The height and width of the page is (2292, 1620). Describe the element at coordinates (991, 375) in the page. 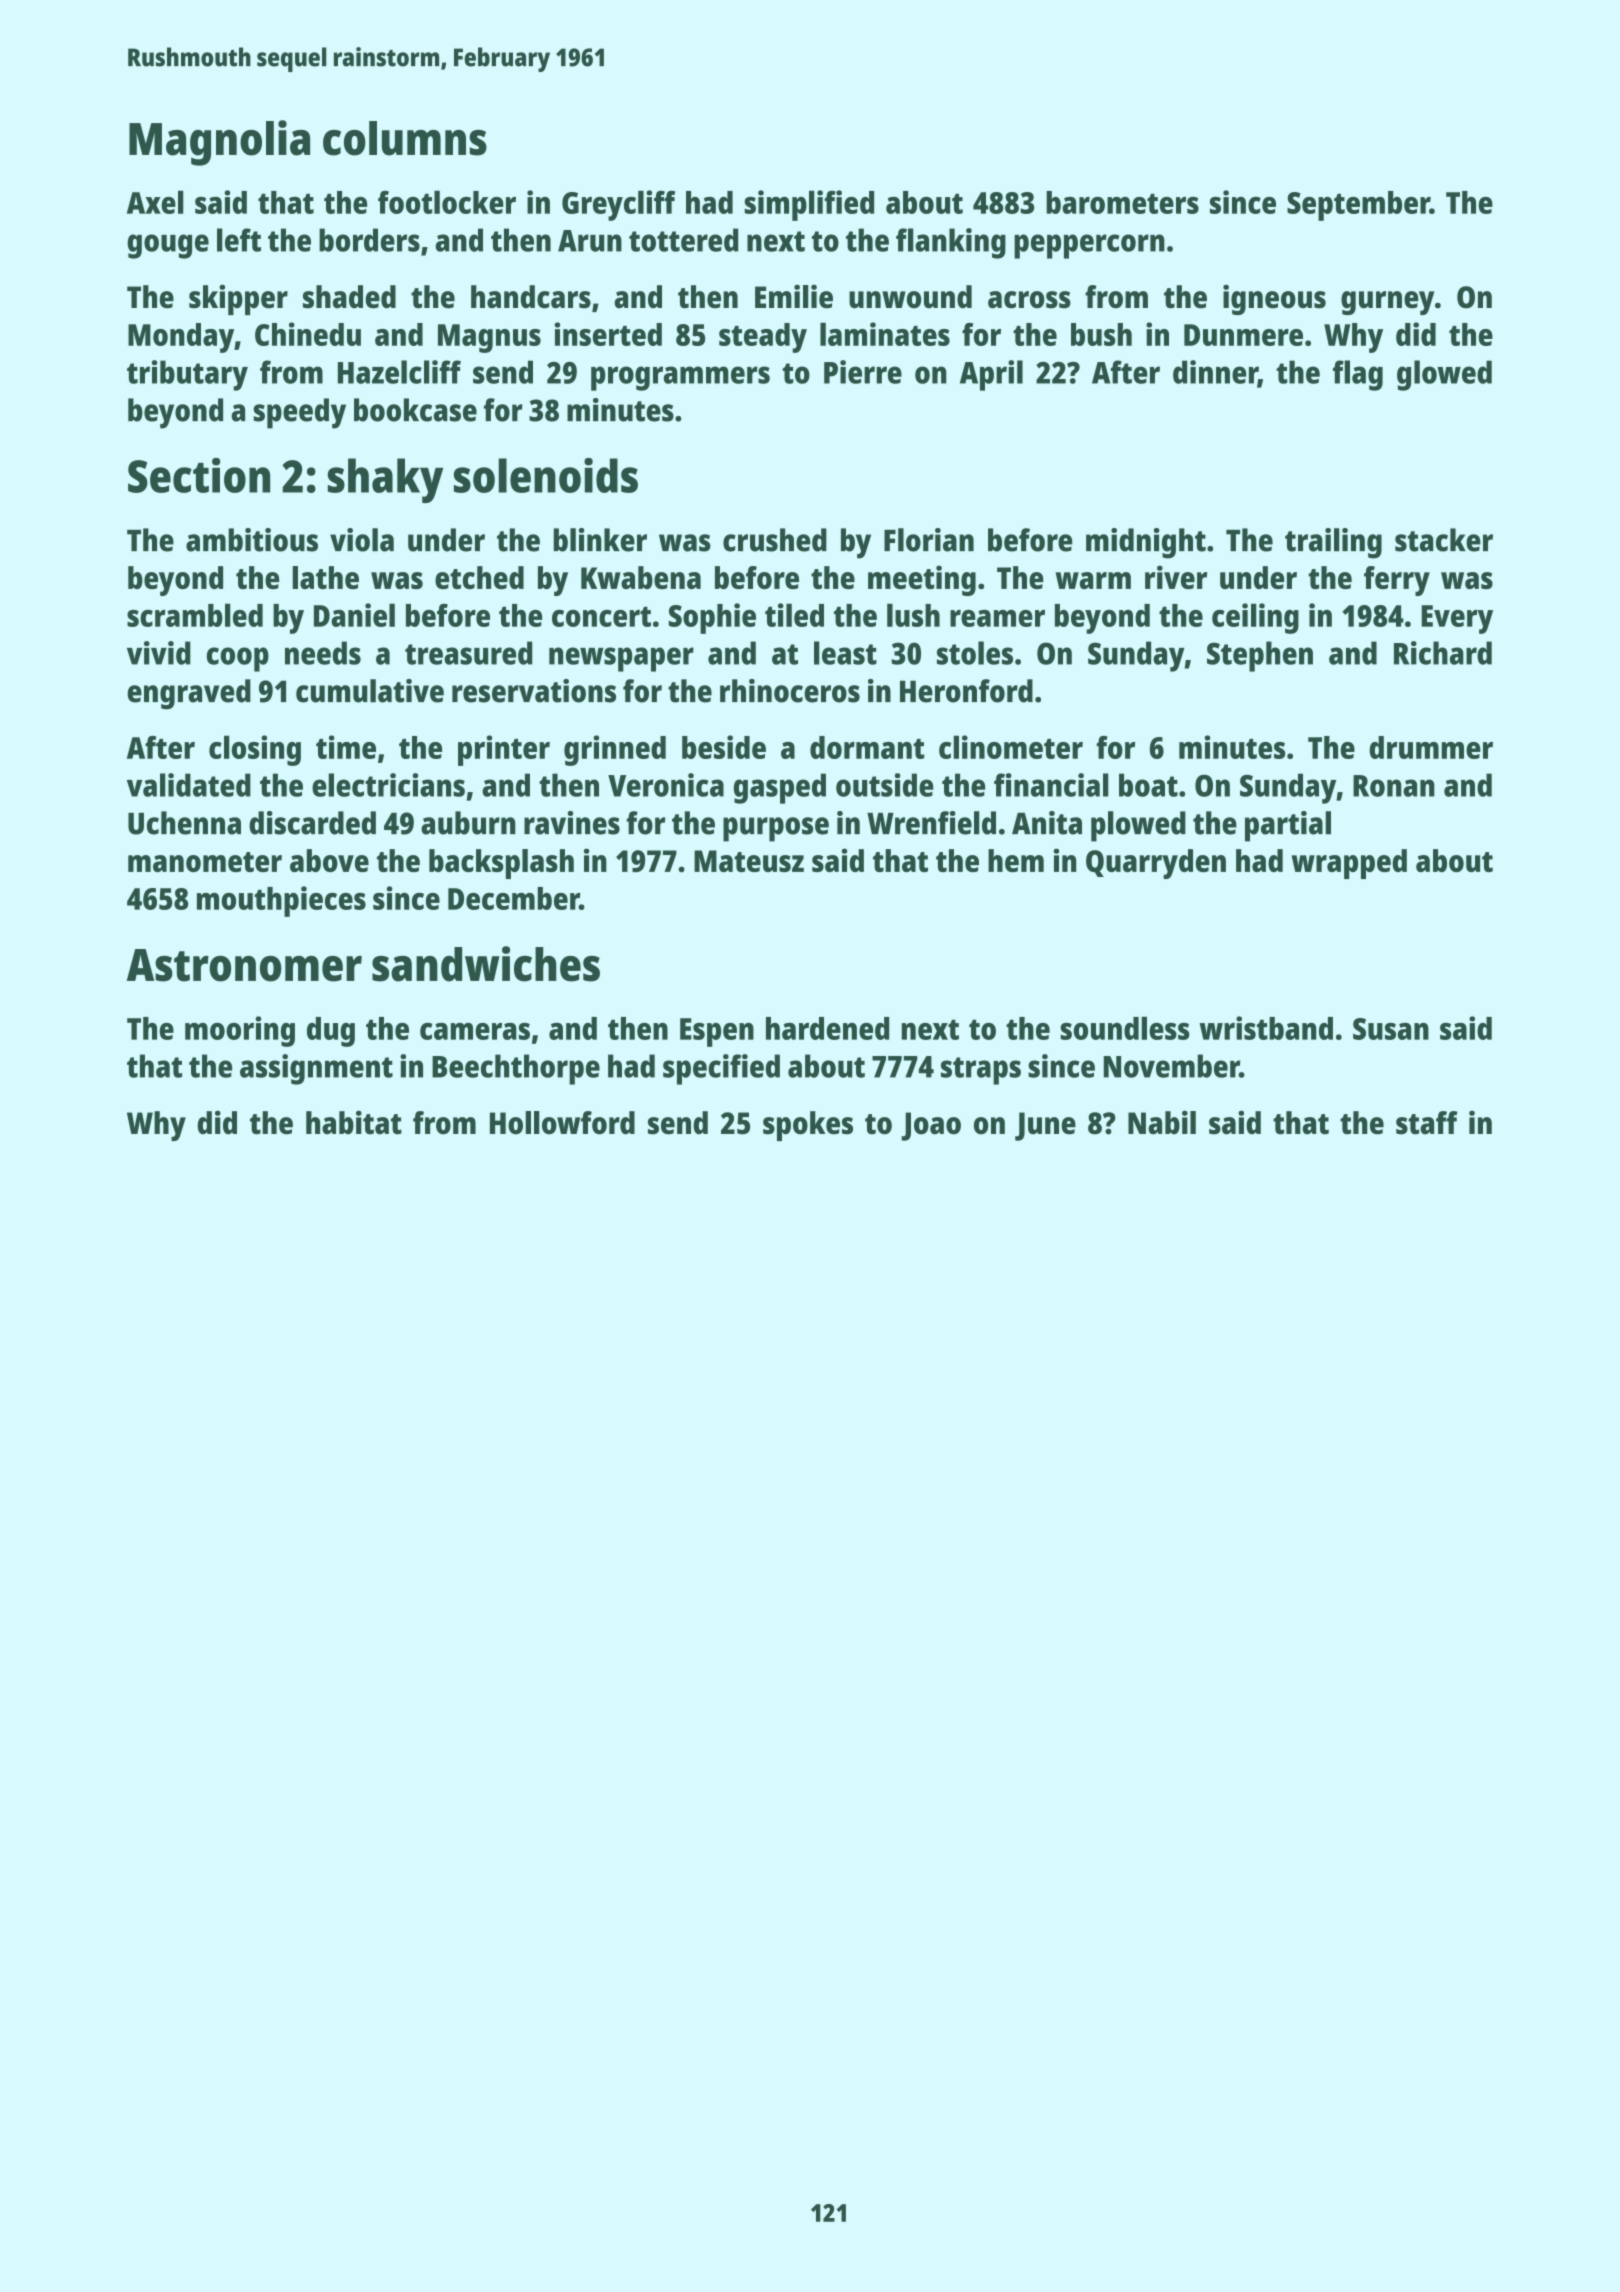

I see `April` at that location.
